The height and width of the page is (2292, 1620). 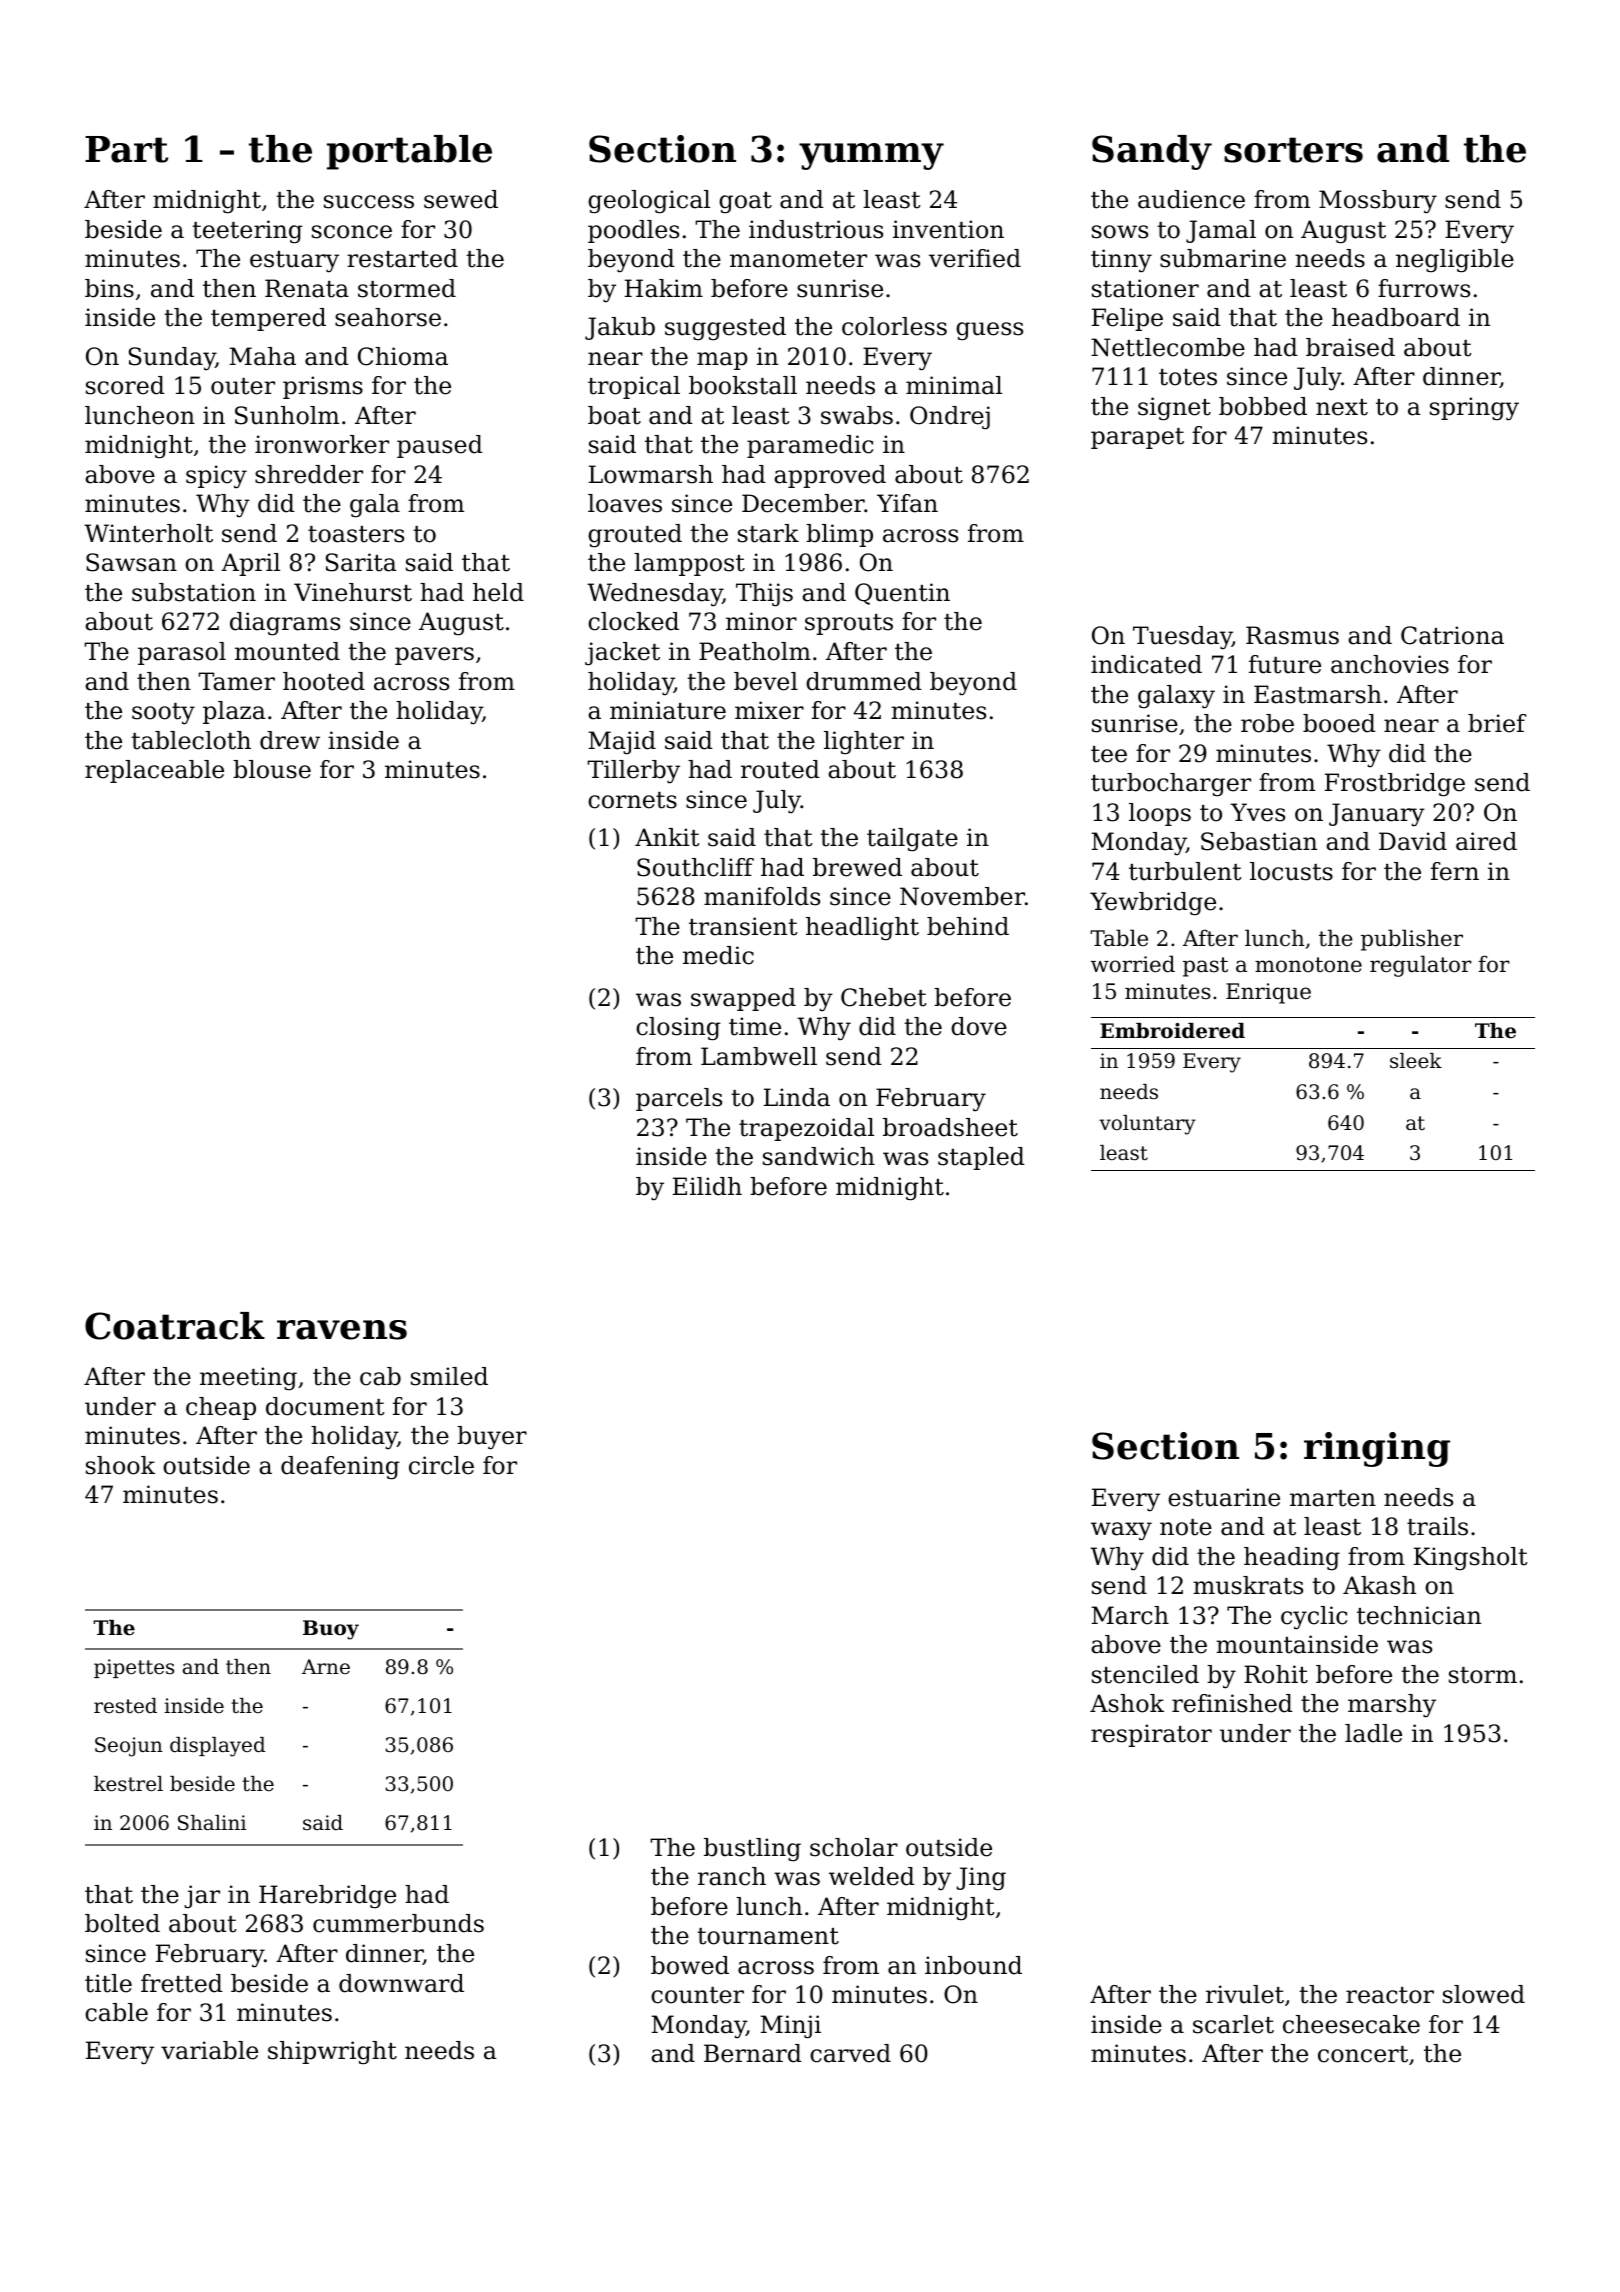 I want to click on sandwich, so click(x=819, y=1156).
